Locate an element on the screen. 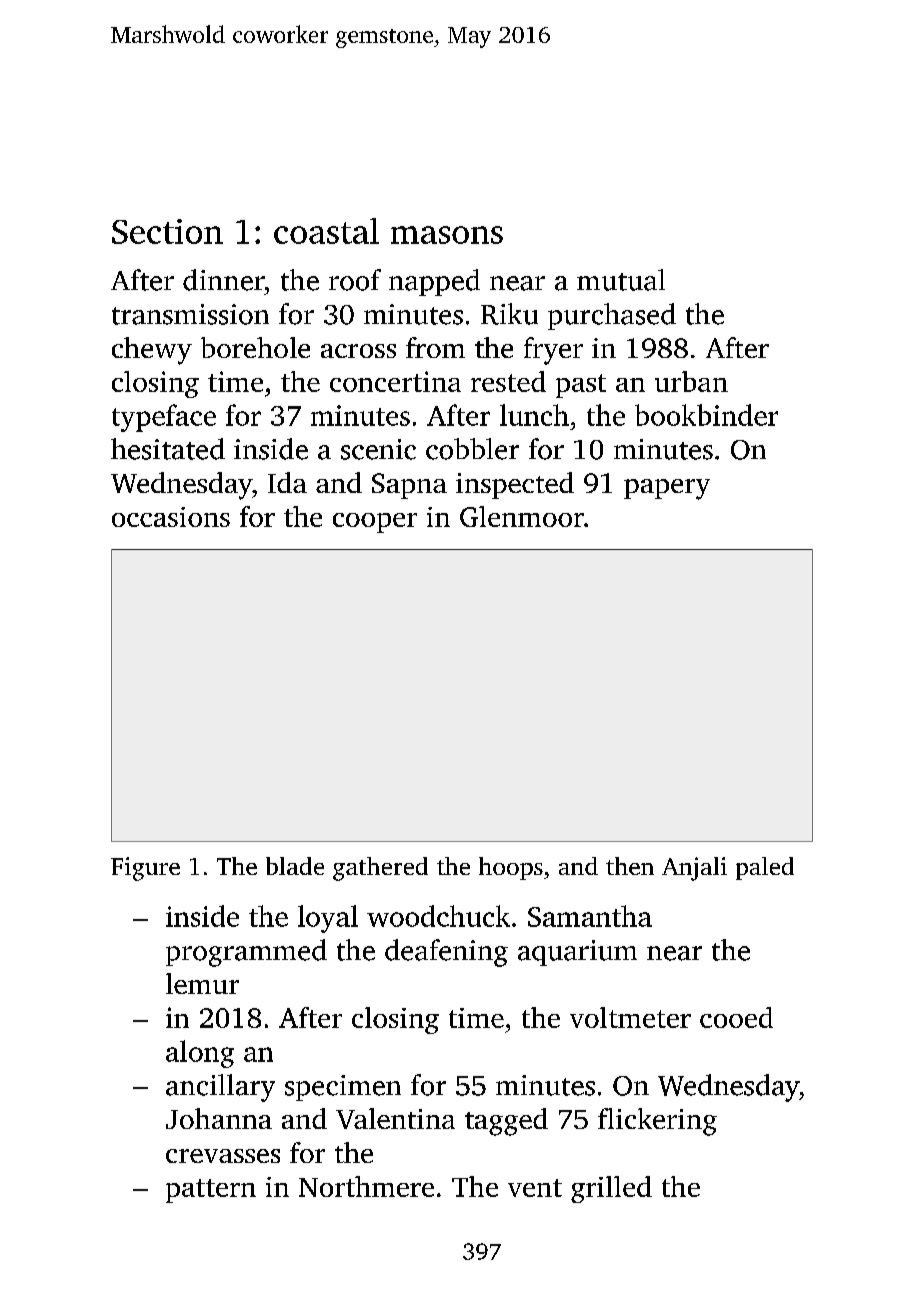  Anjali is located at coordinates (694, 869).
